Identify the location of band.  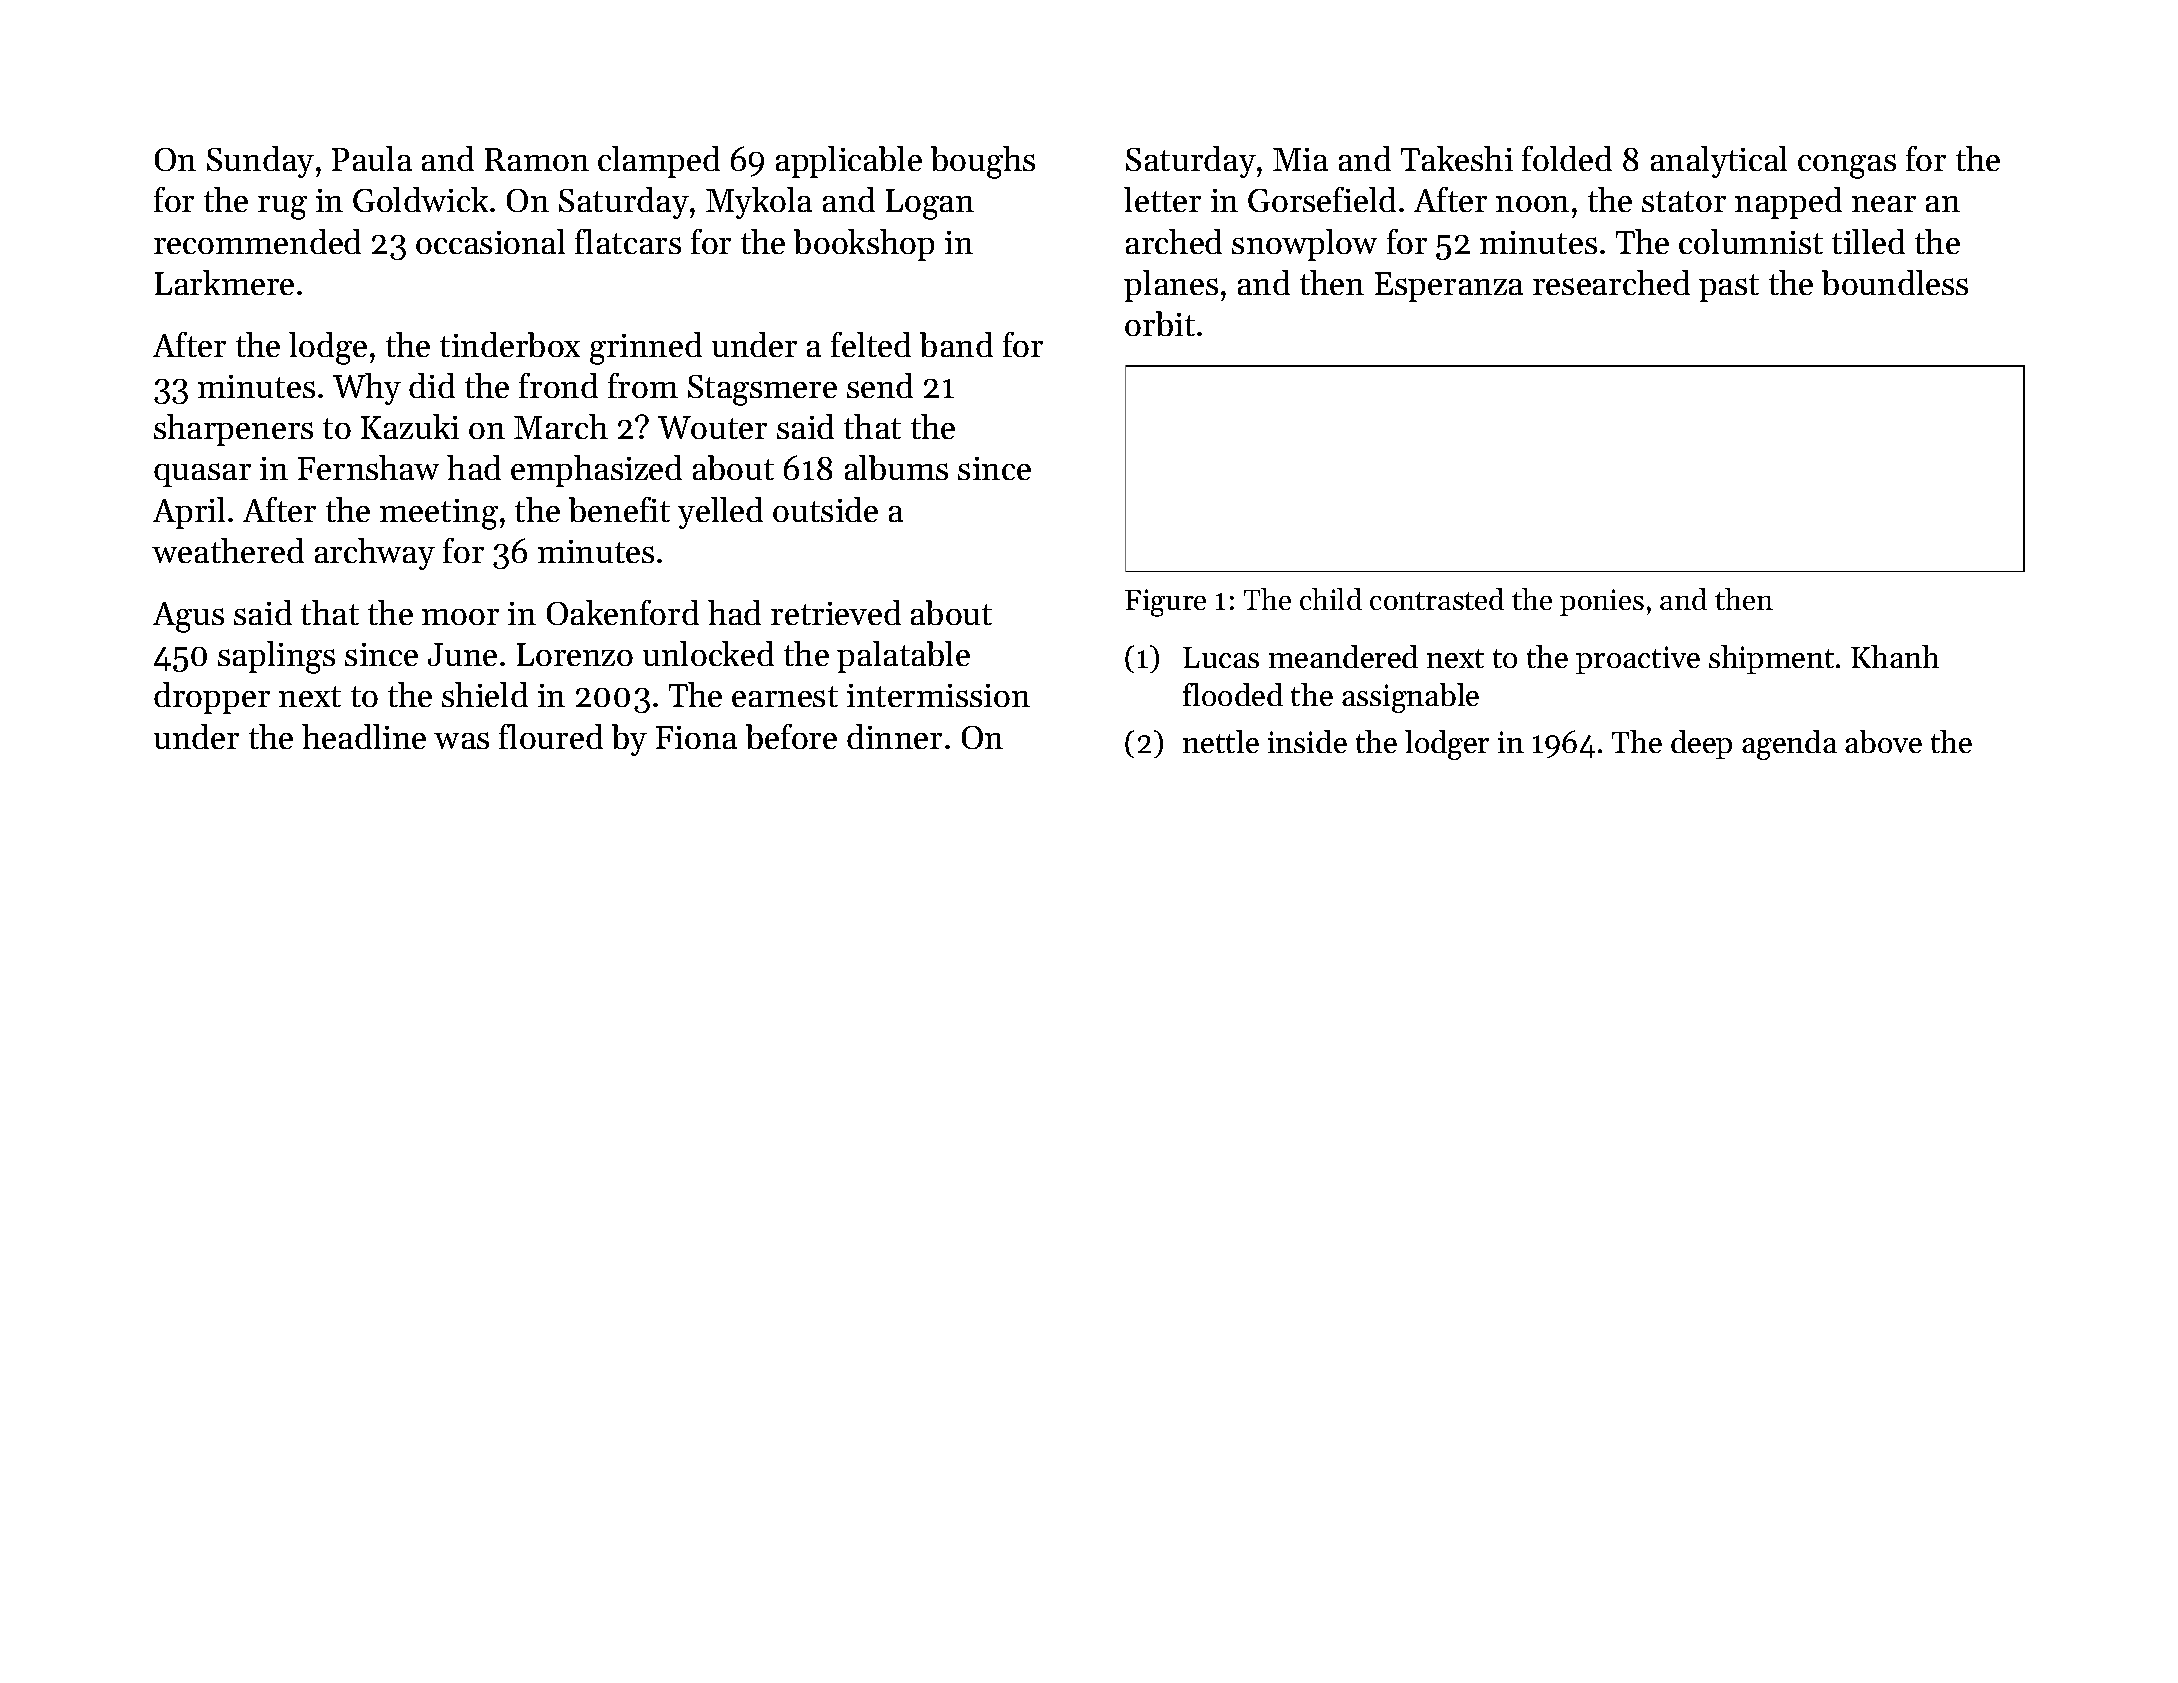
(956, 344).
